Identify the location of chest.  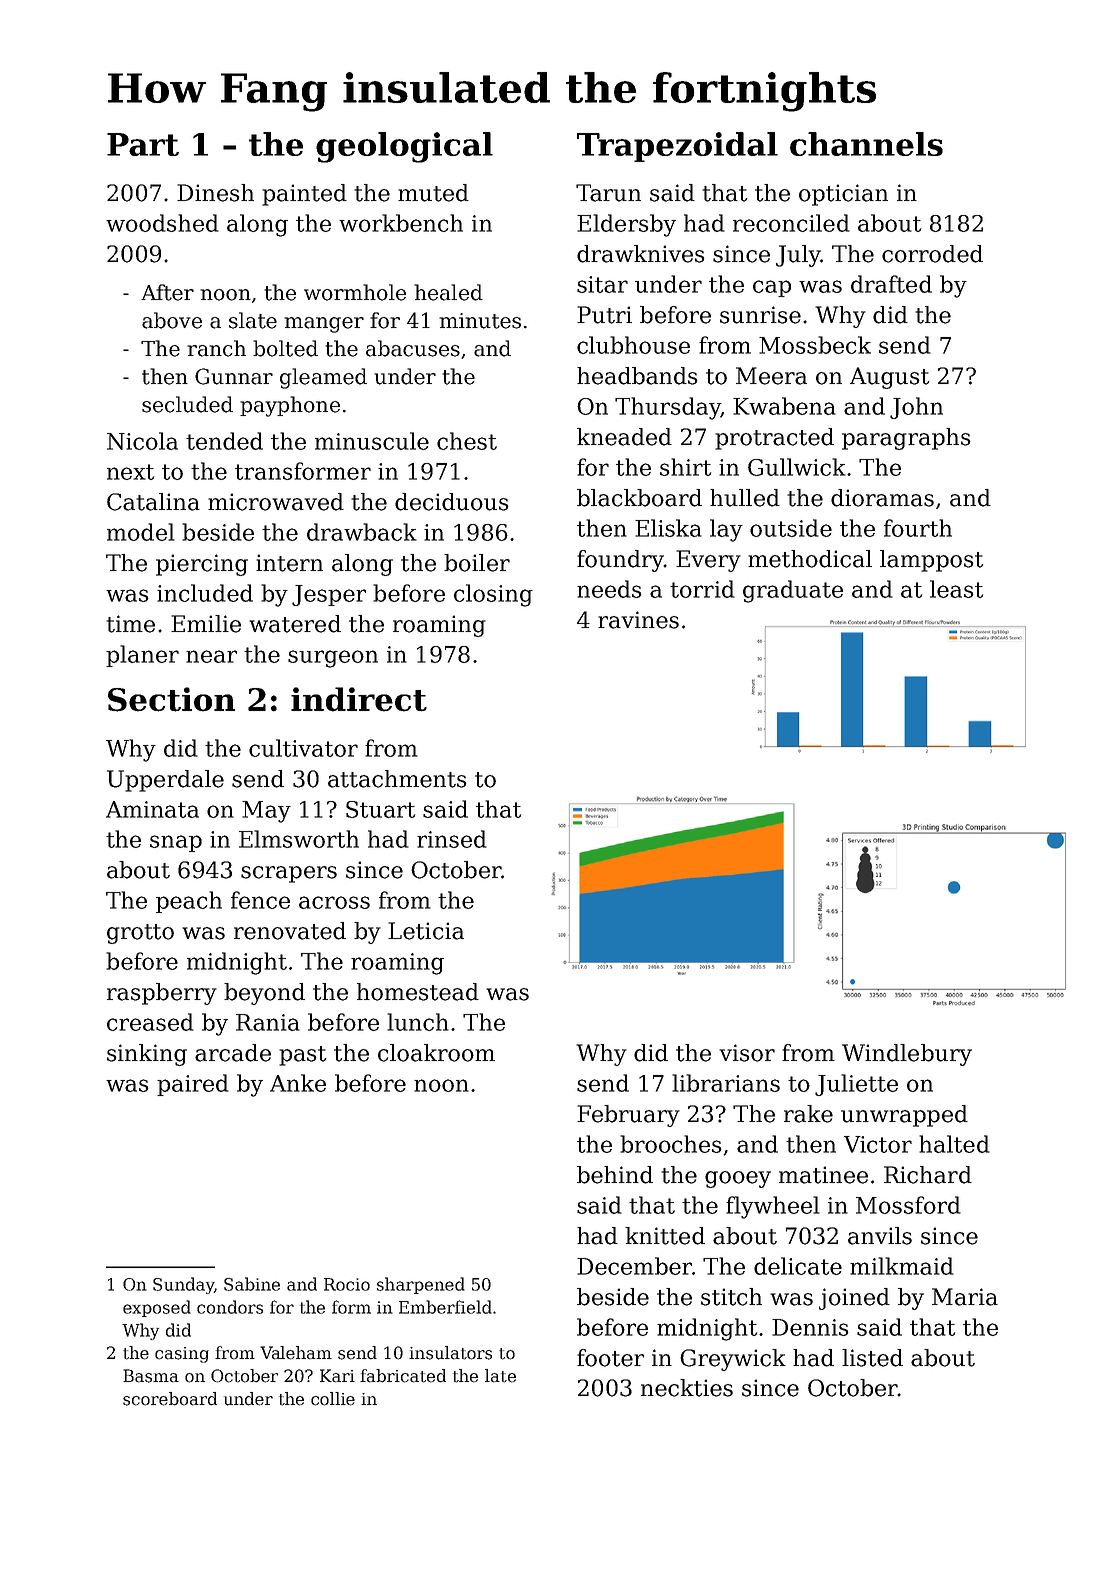
(467, 441).
